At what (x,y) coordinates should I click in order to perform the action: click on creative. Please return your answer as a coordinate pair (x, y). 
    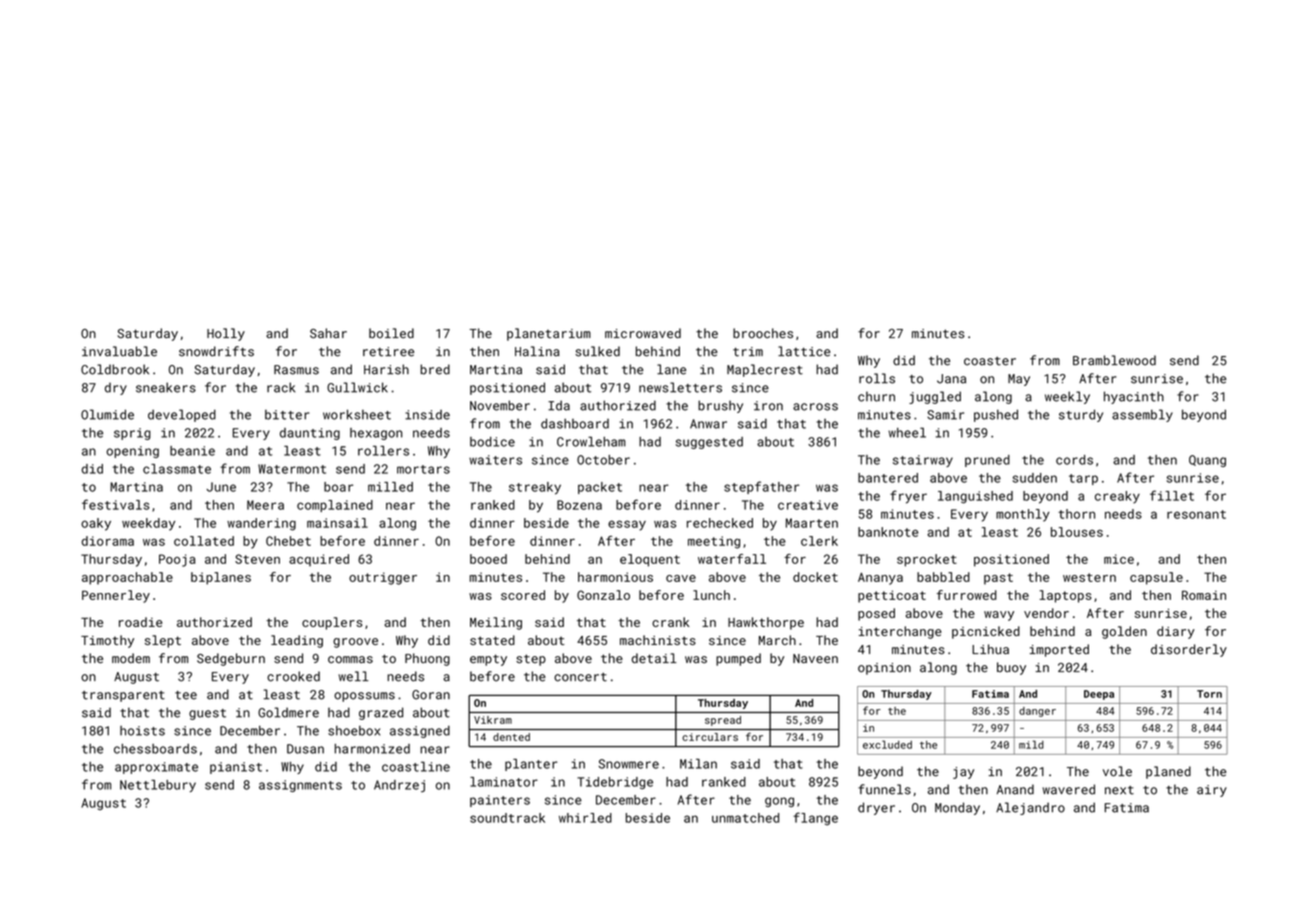
    Looking at the image, I should click on (808, 505).
